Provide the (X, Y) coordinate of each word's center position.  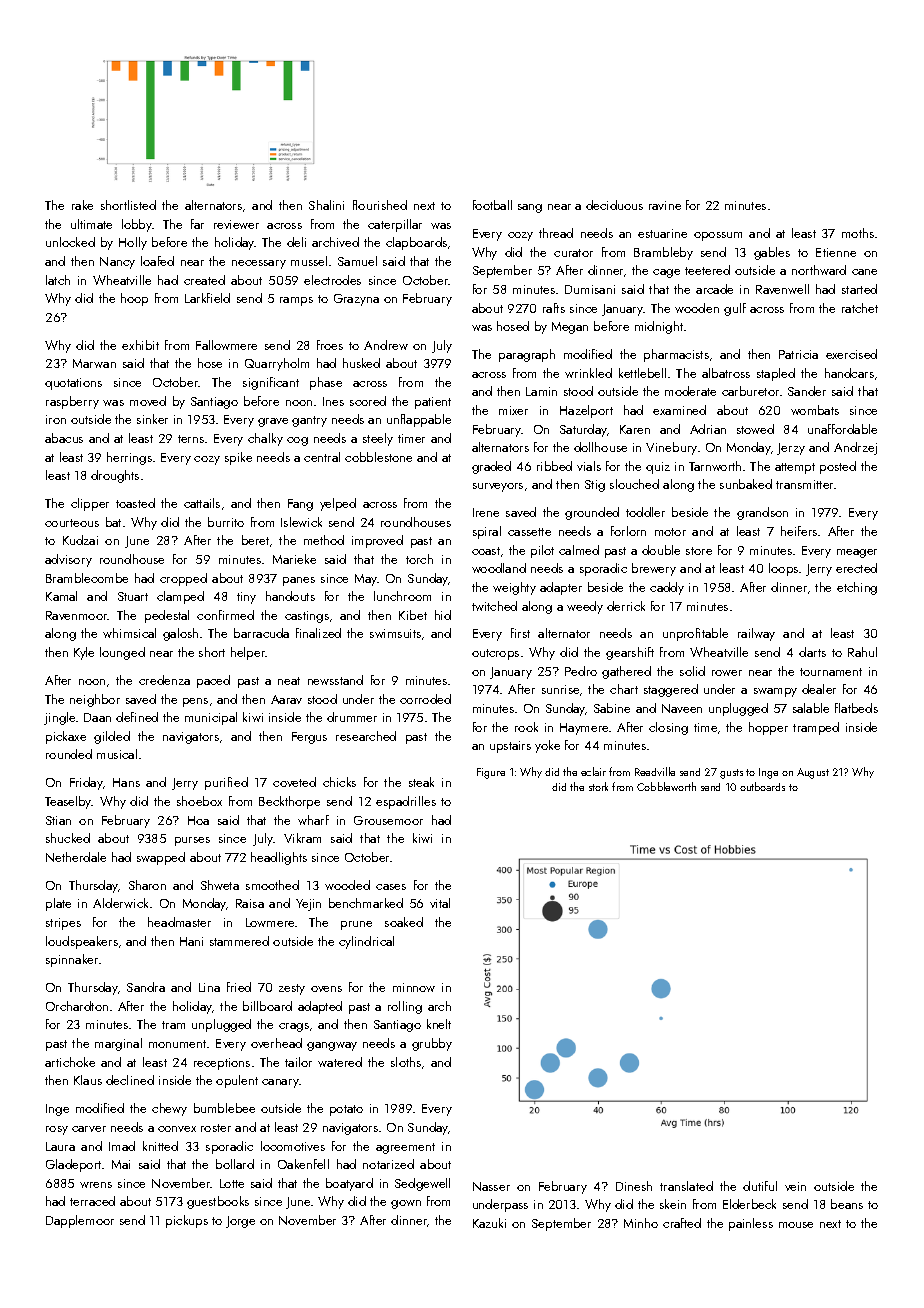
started (859, 289)
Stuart (133, 596)
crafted (682, 1223)
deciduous (614, 205)
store (699, 551)
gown (406, 1204)
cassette (529, 532)
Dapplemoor (80, 1221)
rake (82, 205)
